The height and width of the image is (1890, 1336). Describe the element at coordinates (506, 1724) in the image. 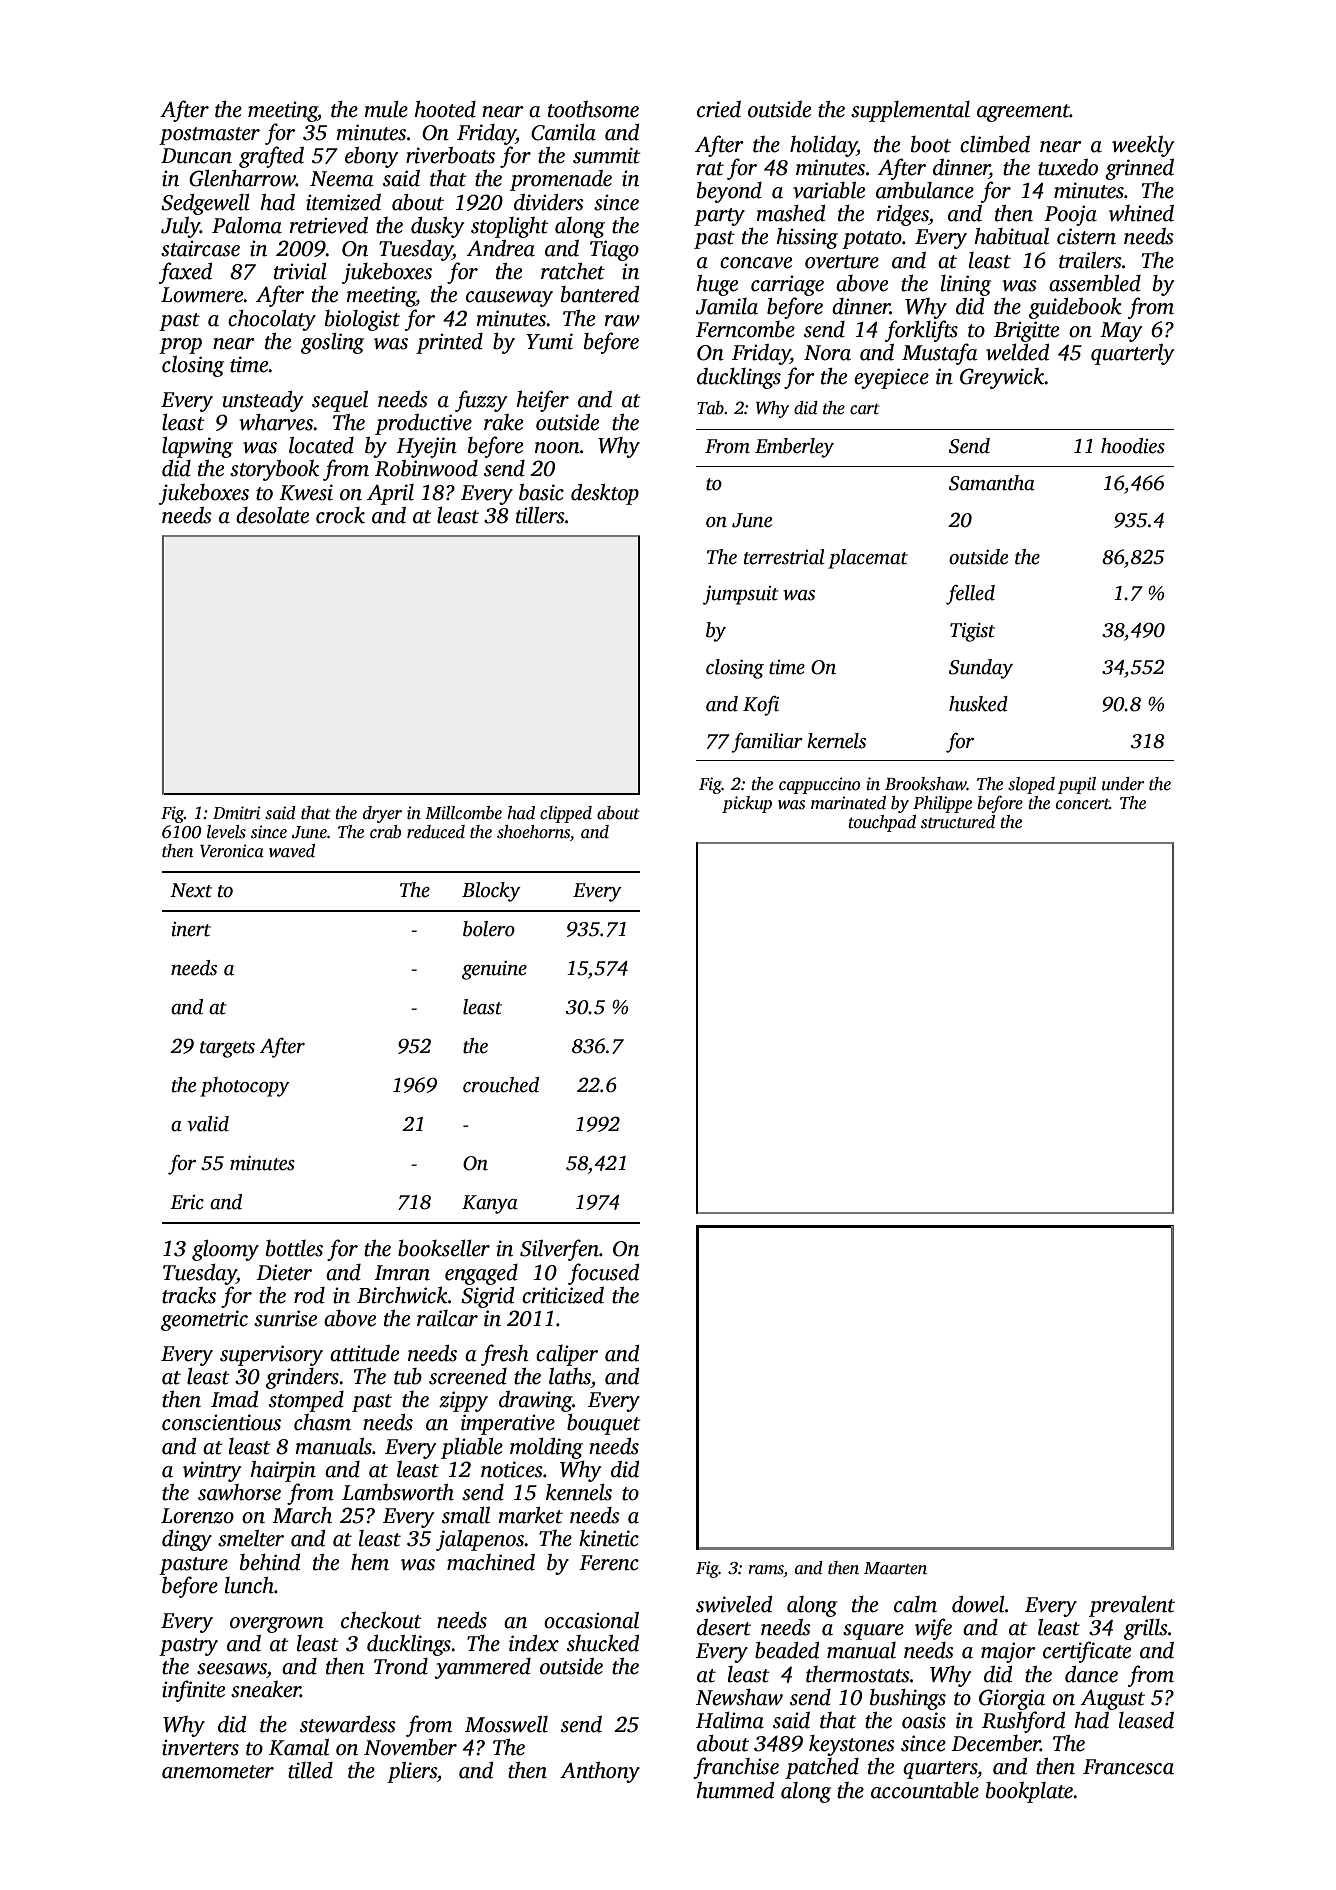

I see `Mosswell` at that location.
